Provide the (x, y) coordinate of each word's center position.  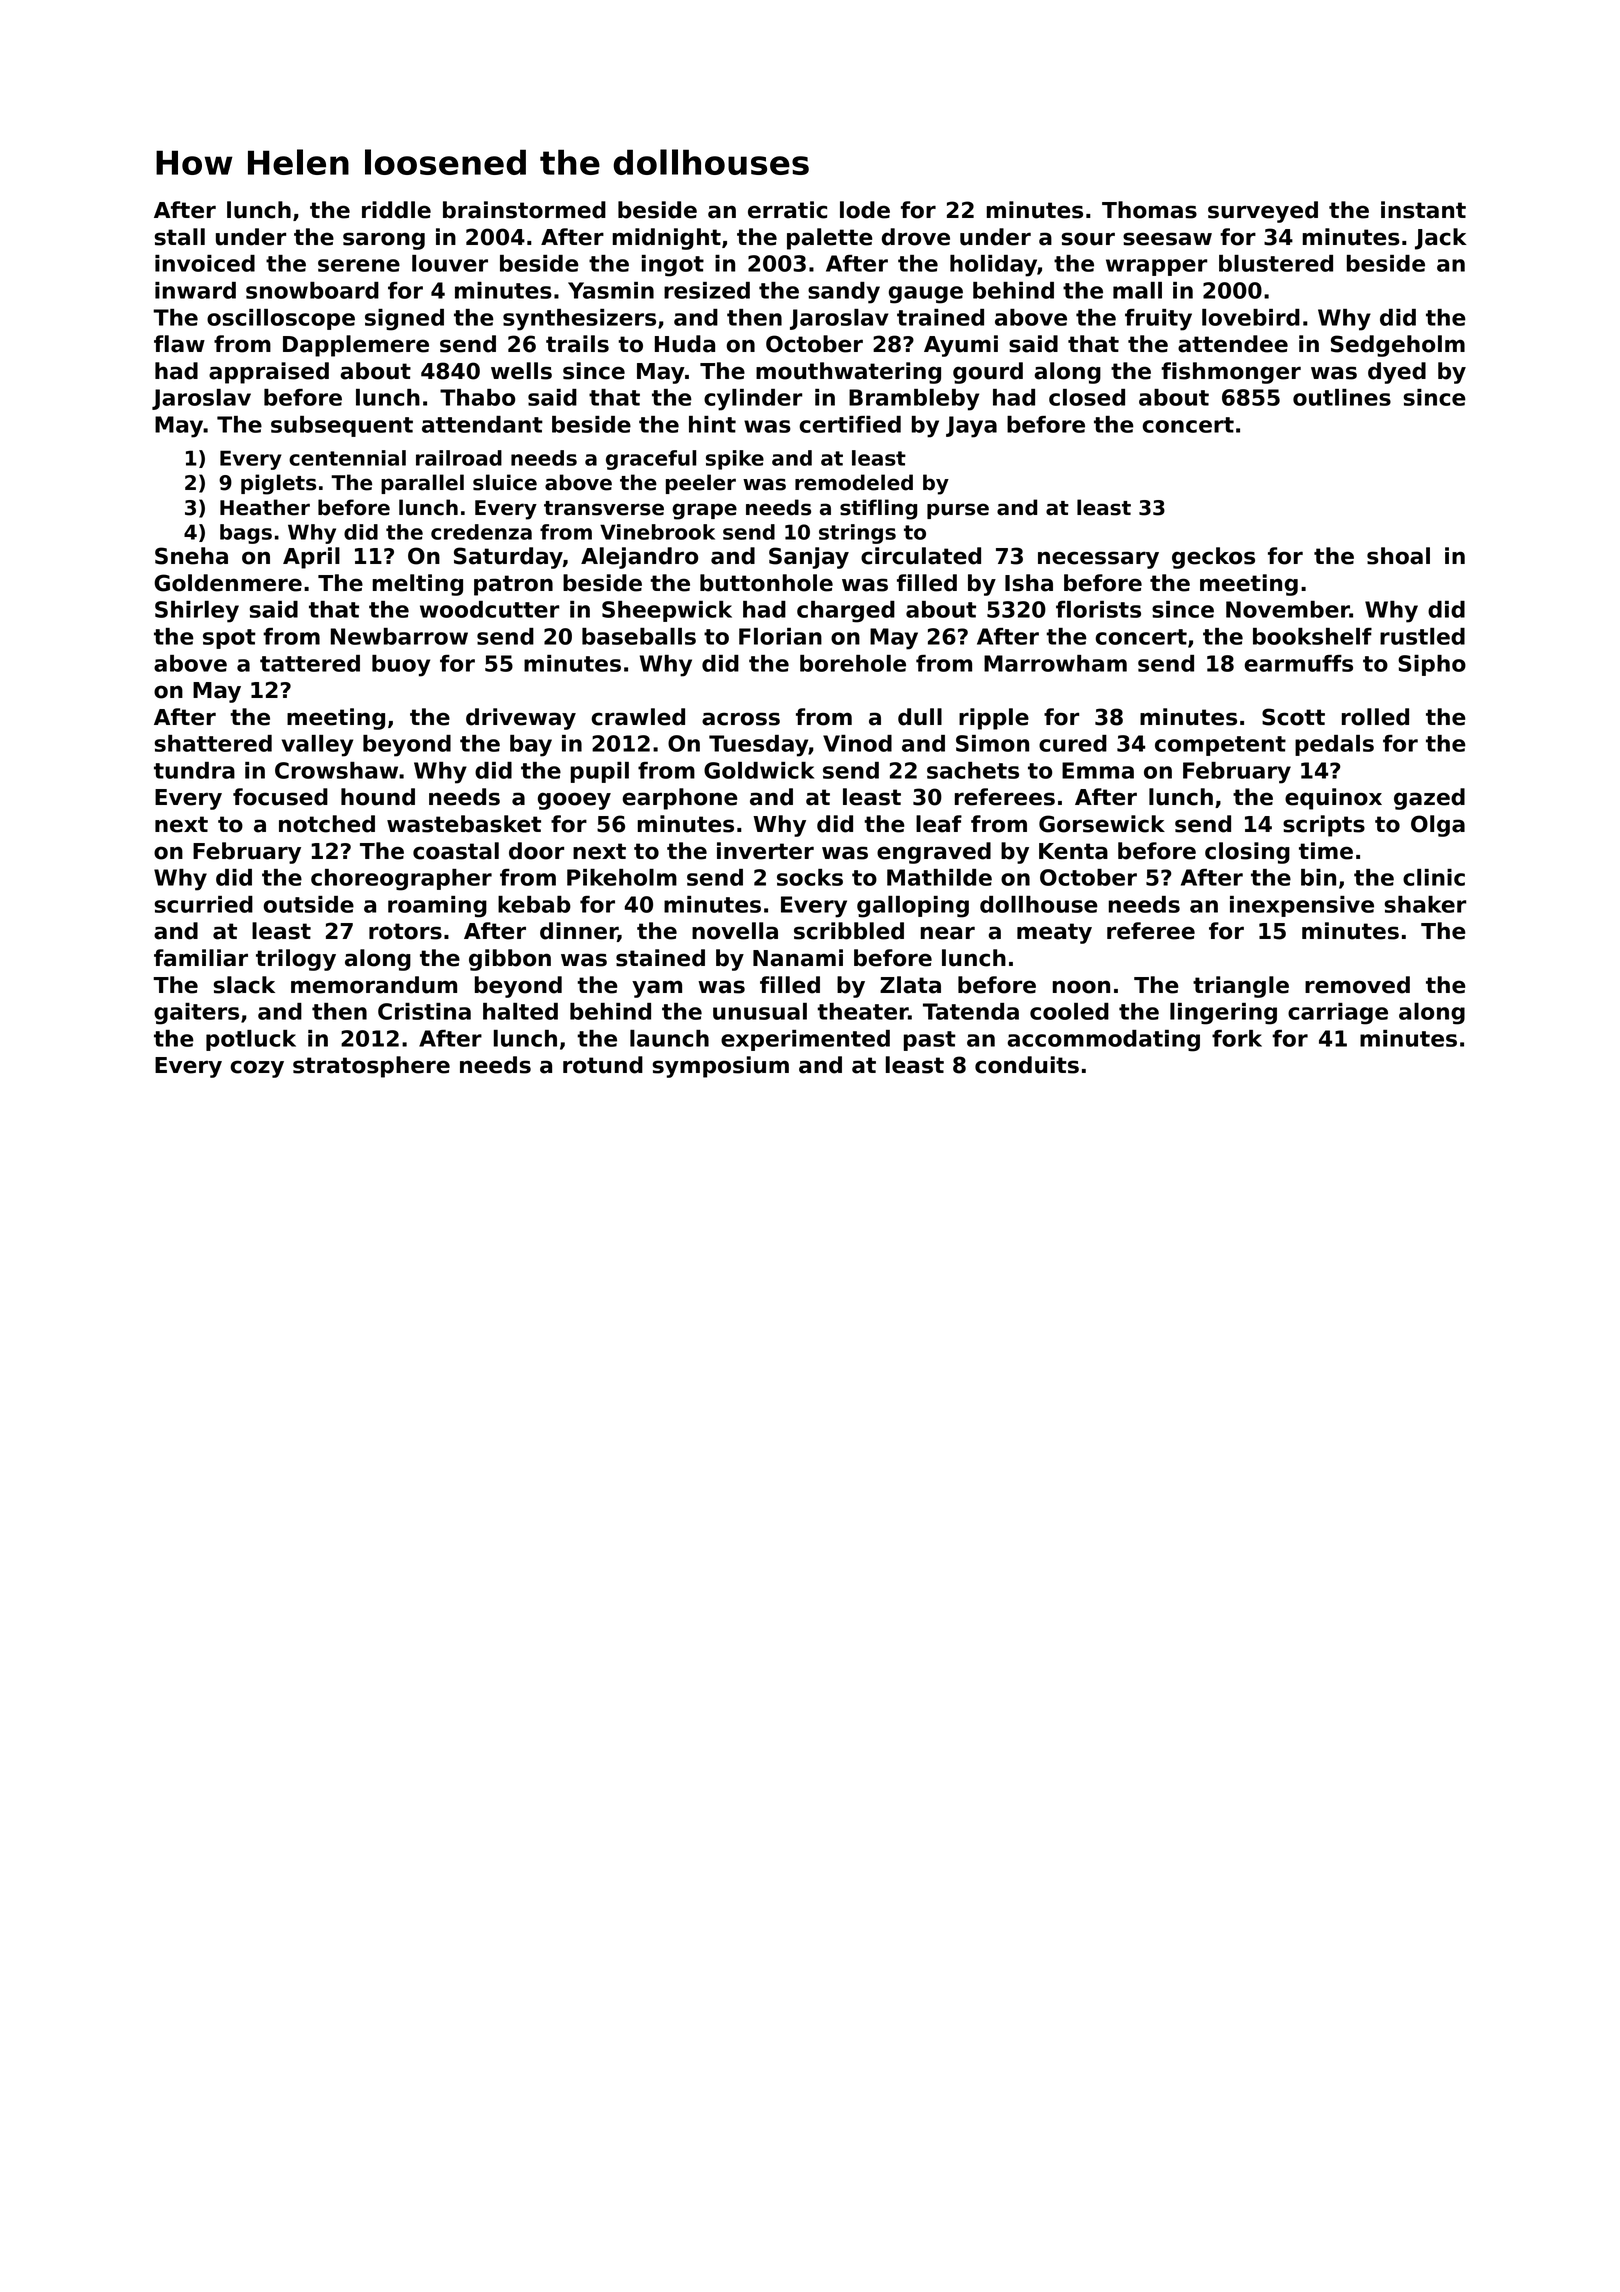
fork (1237, 1038)
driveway (521, 719)
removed (1357, 985)
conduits (1027, 1065)
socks (810, 877)
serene (359, 265)
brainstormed (524, 210)
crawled (638, 717)
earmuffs (1298, 663)
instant (1423, 210)
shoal (1398, 556)
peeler (701, 484)
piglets (278, 484)
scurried (204, 904)
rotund (603, 1065)
